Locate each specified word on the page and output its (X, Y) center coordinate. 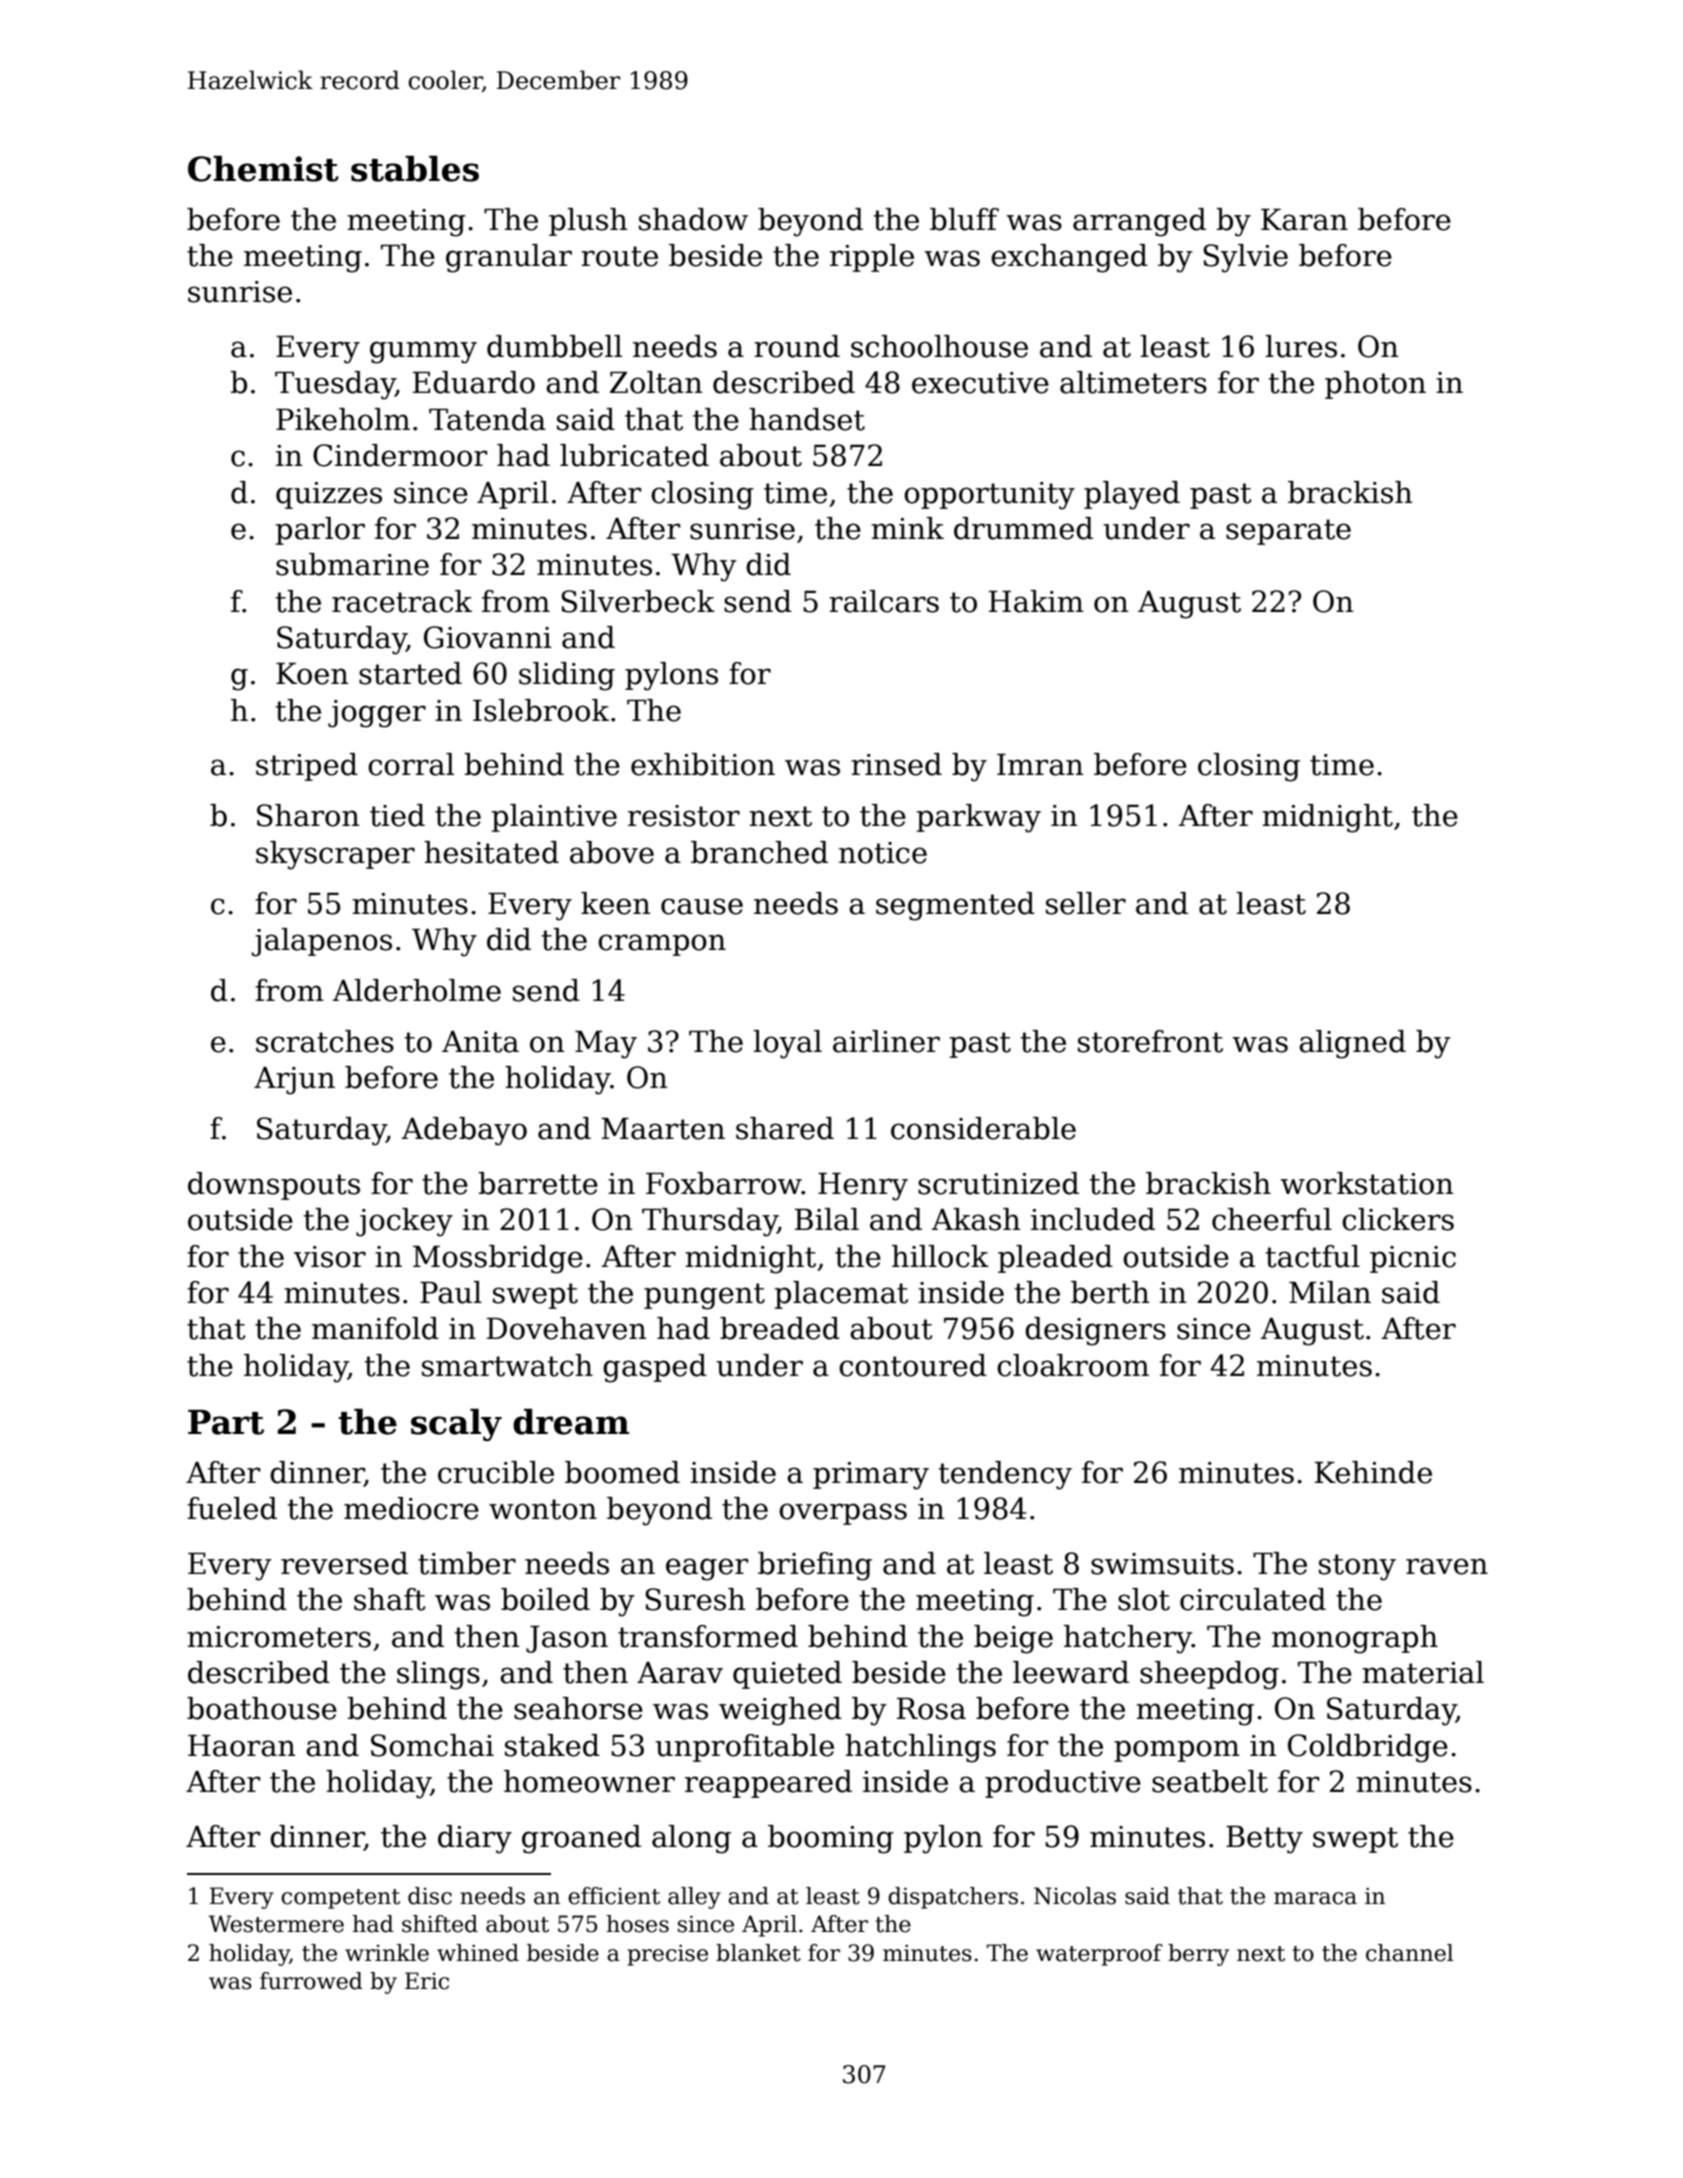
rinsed (896, 764)
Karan (1304, 220)
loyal (787, 1044)
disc (430, 1896)
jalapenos (322, 942)
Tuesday (335, 385)
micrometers (279, 1637)
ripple (872, 258)
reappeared (768, 1784)
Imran (1040, 765)
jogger (377, 714)
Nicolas (1075, 1896)
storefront (1150, 1041)
